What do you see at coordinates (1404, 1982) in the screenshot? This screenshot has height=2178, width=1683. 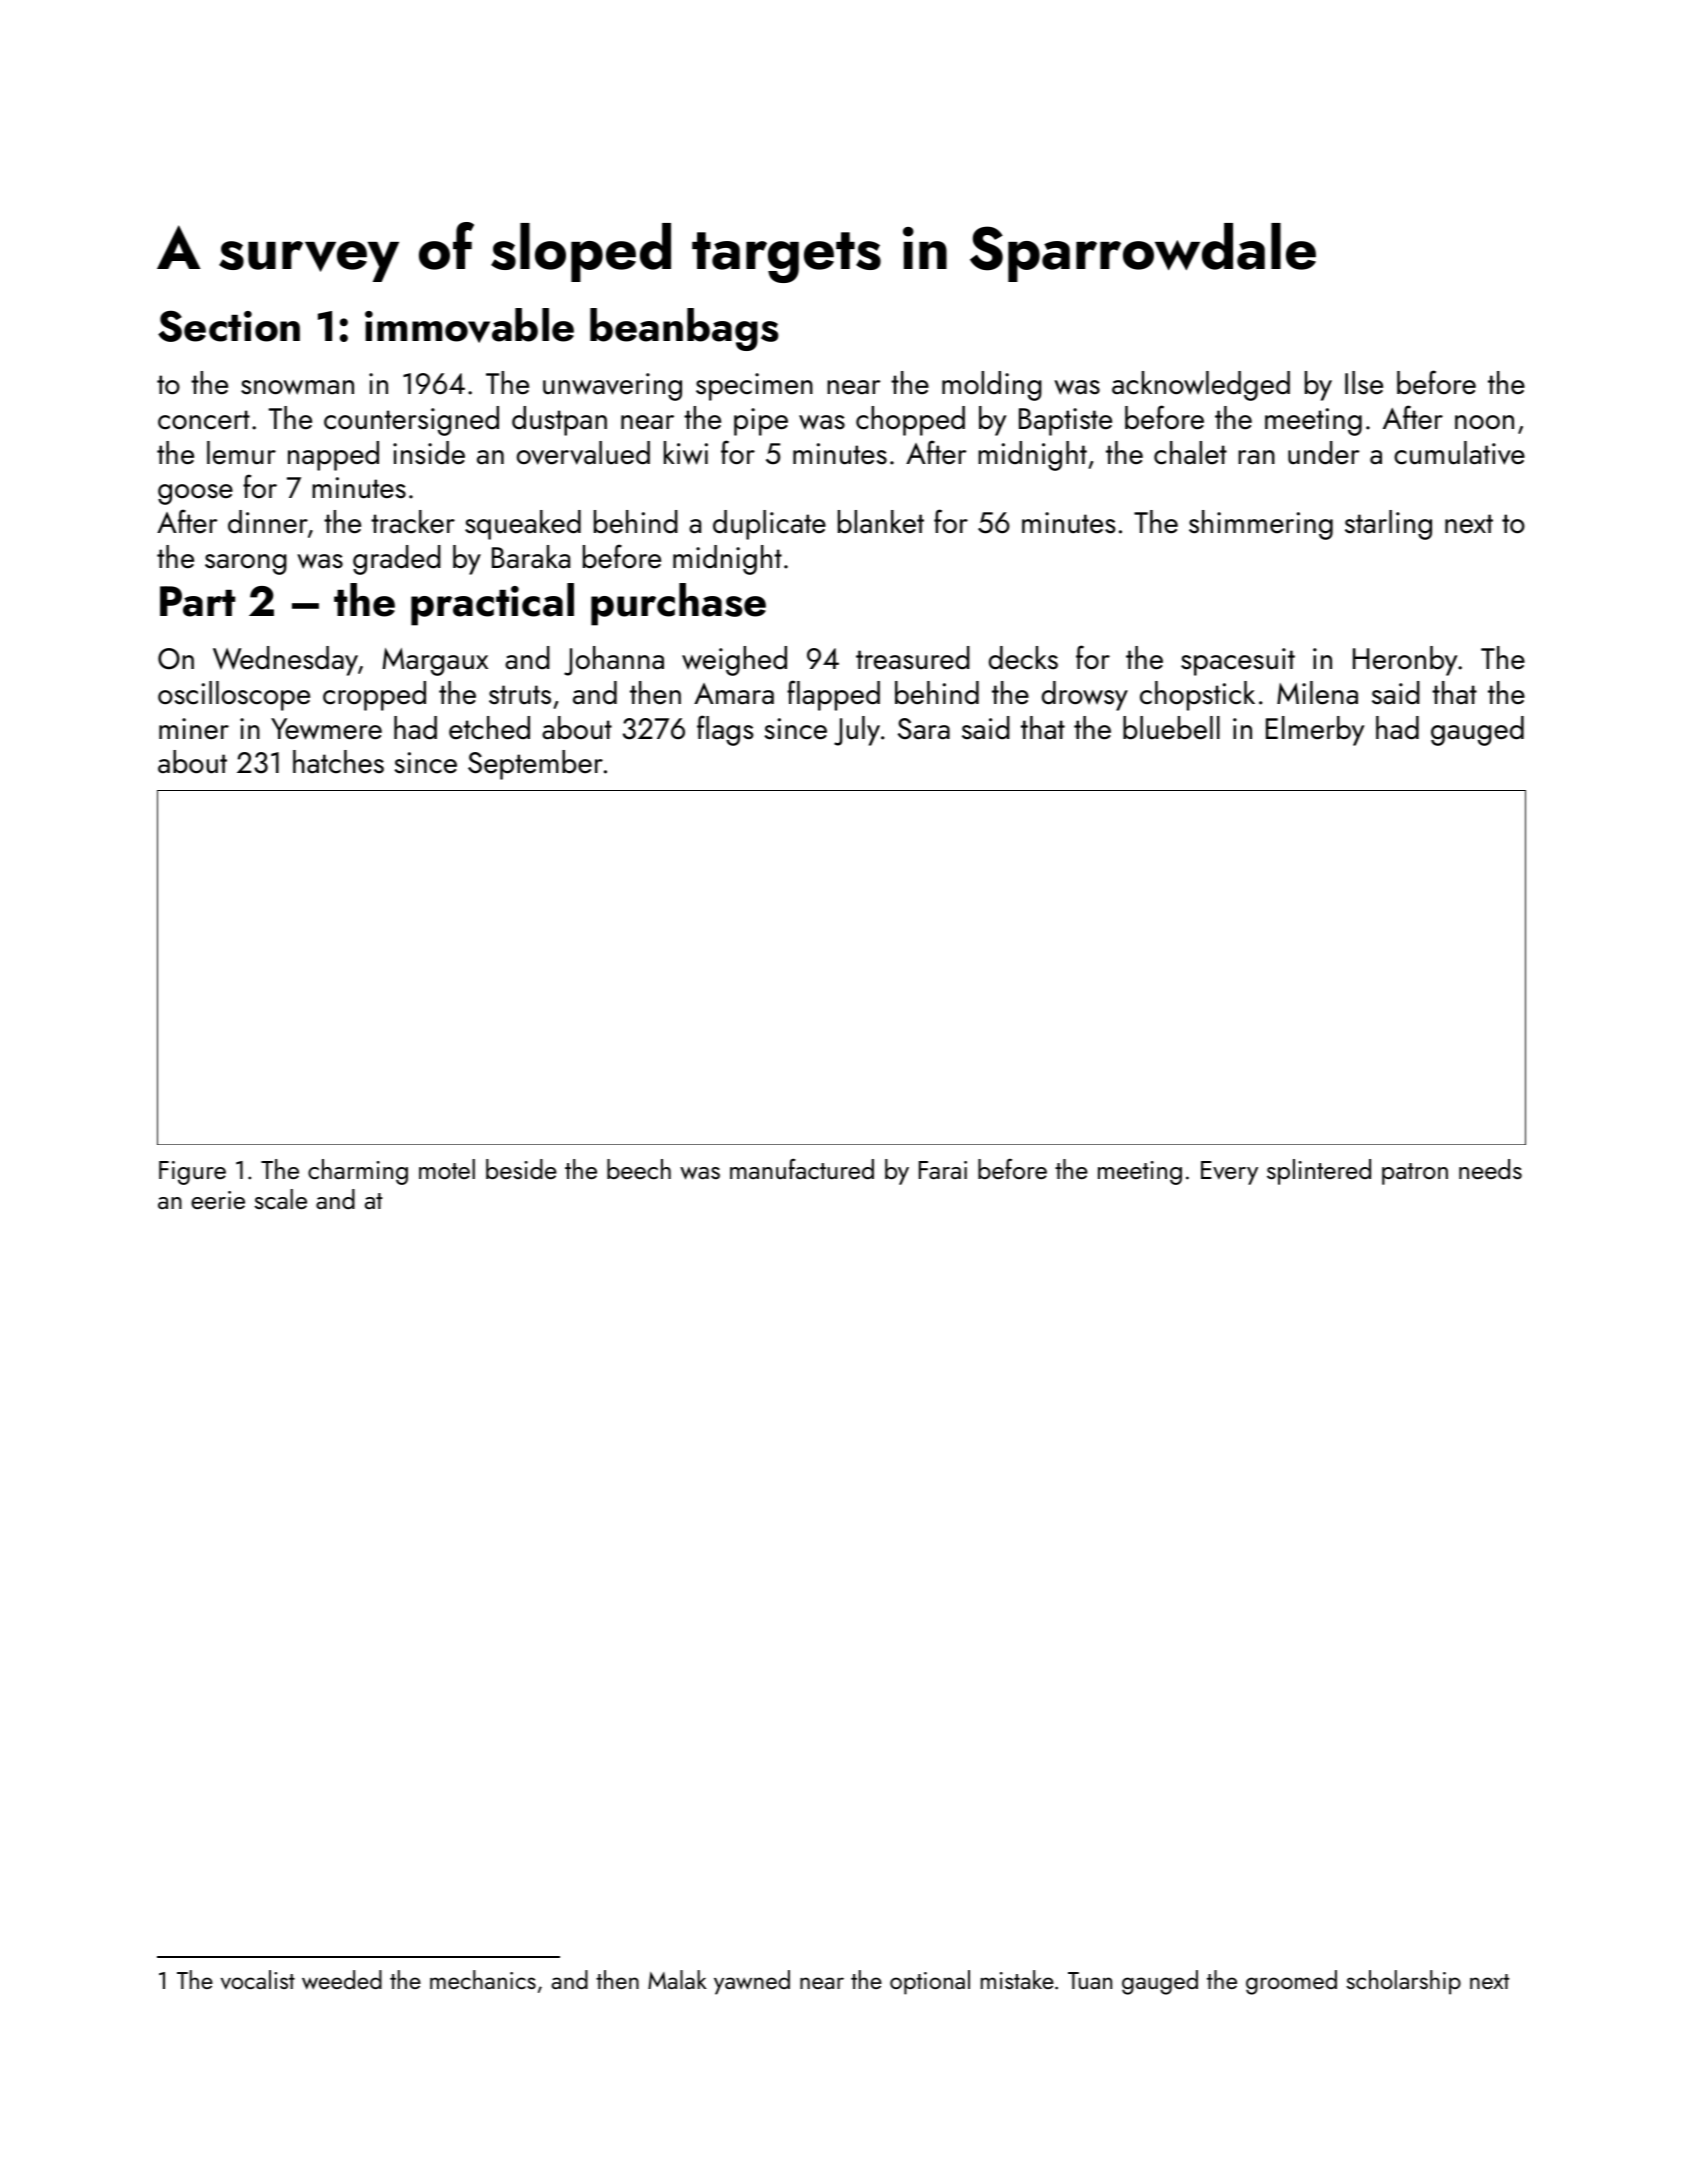 I see `scholarship` at bounding box center [1404, 1982].
